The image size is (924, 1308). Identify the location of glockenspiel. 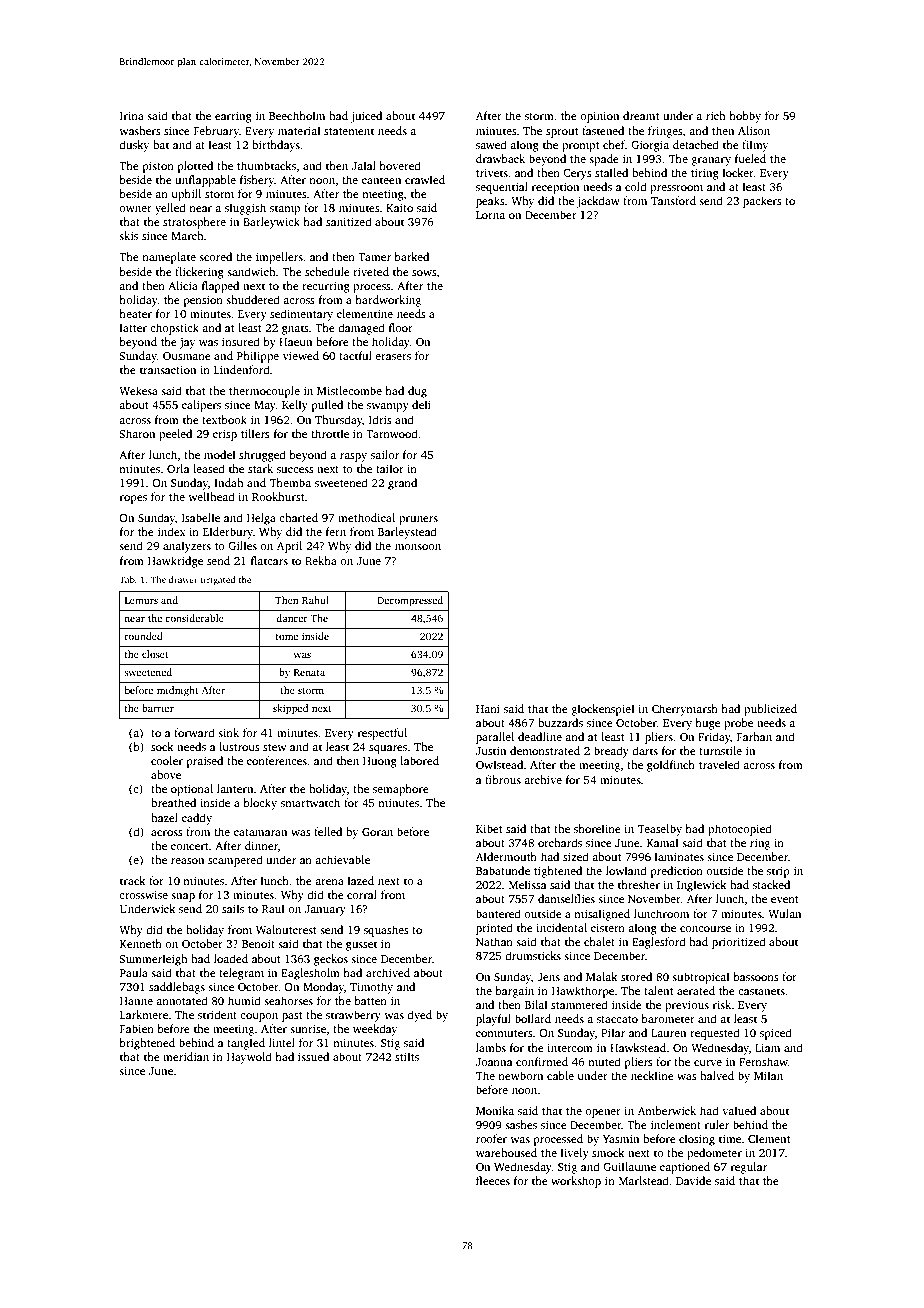
(603, 710).
